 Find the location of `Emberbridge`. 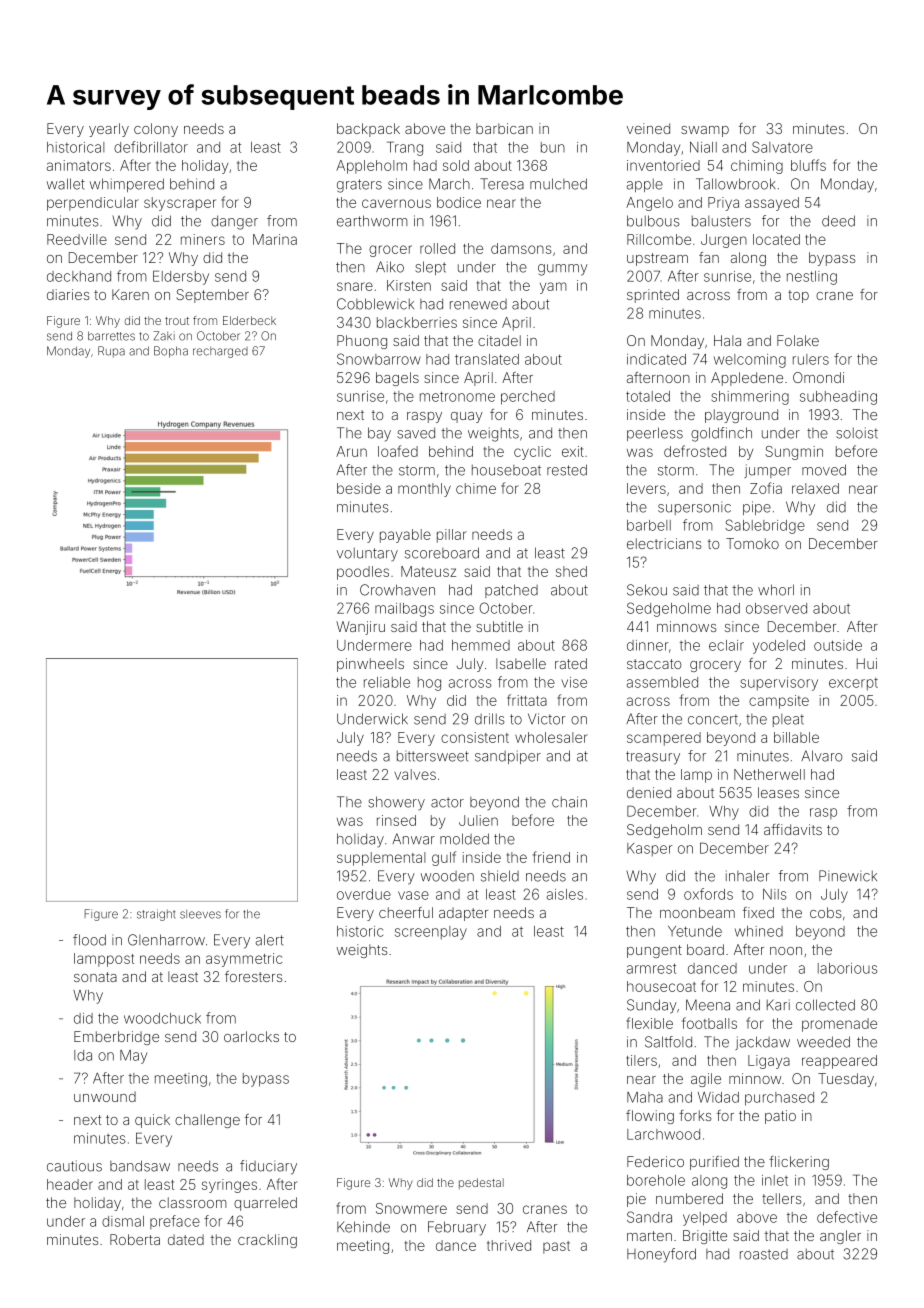

Emberbridge is located at coordinates (116, 1038).
